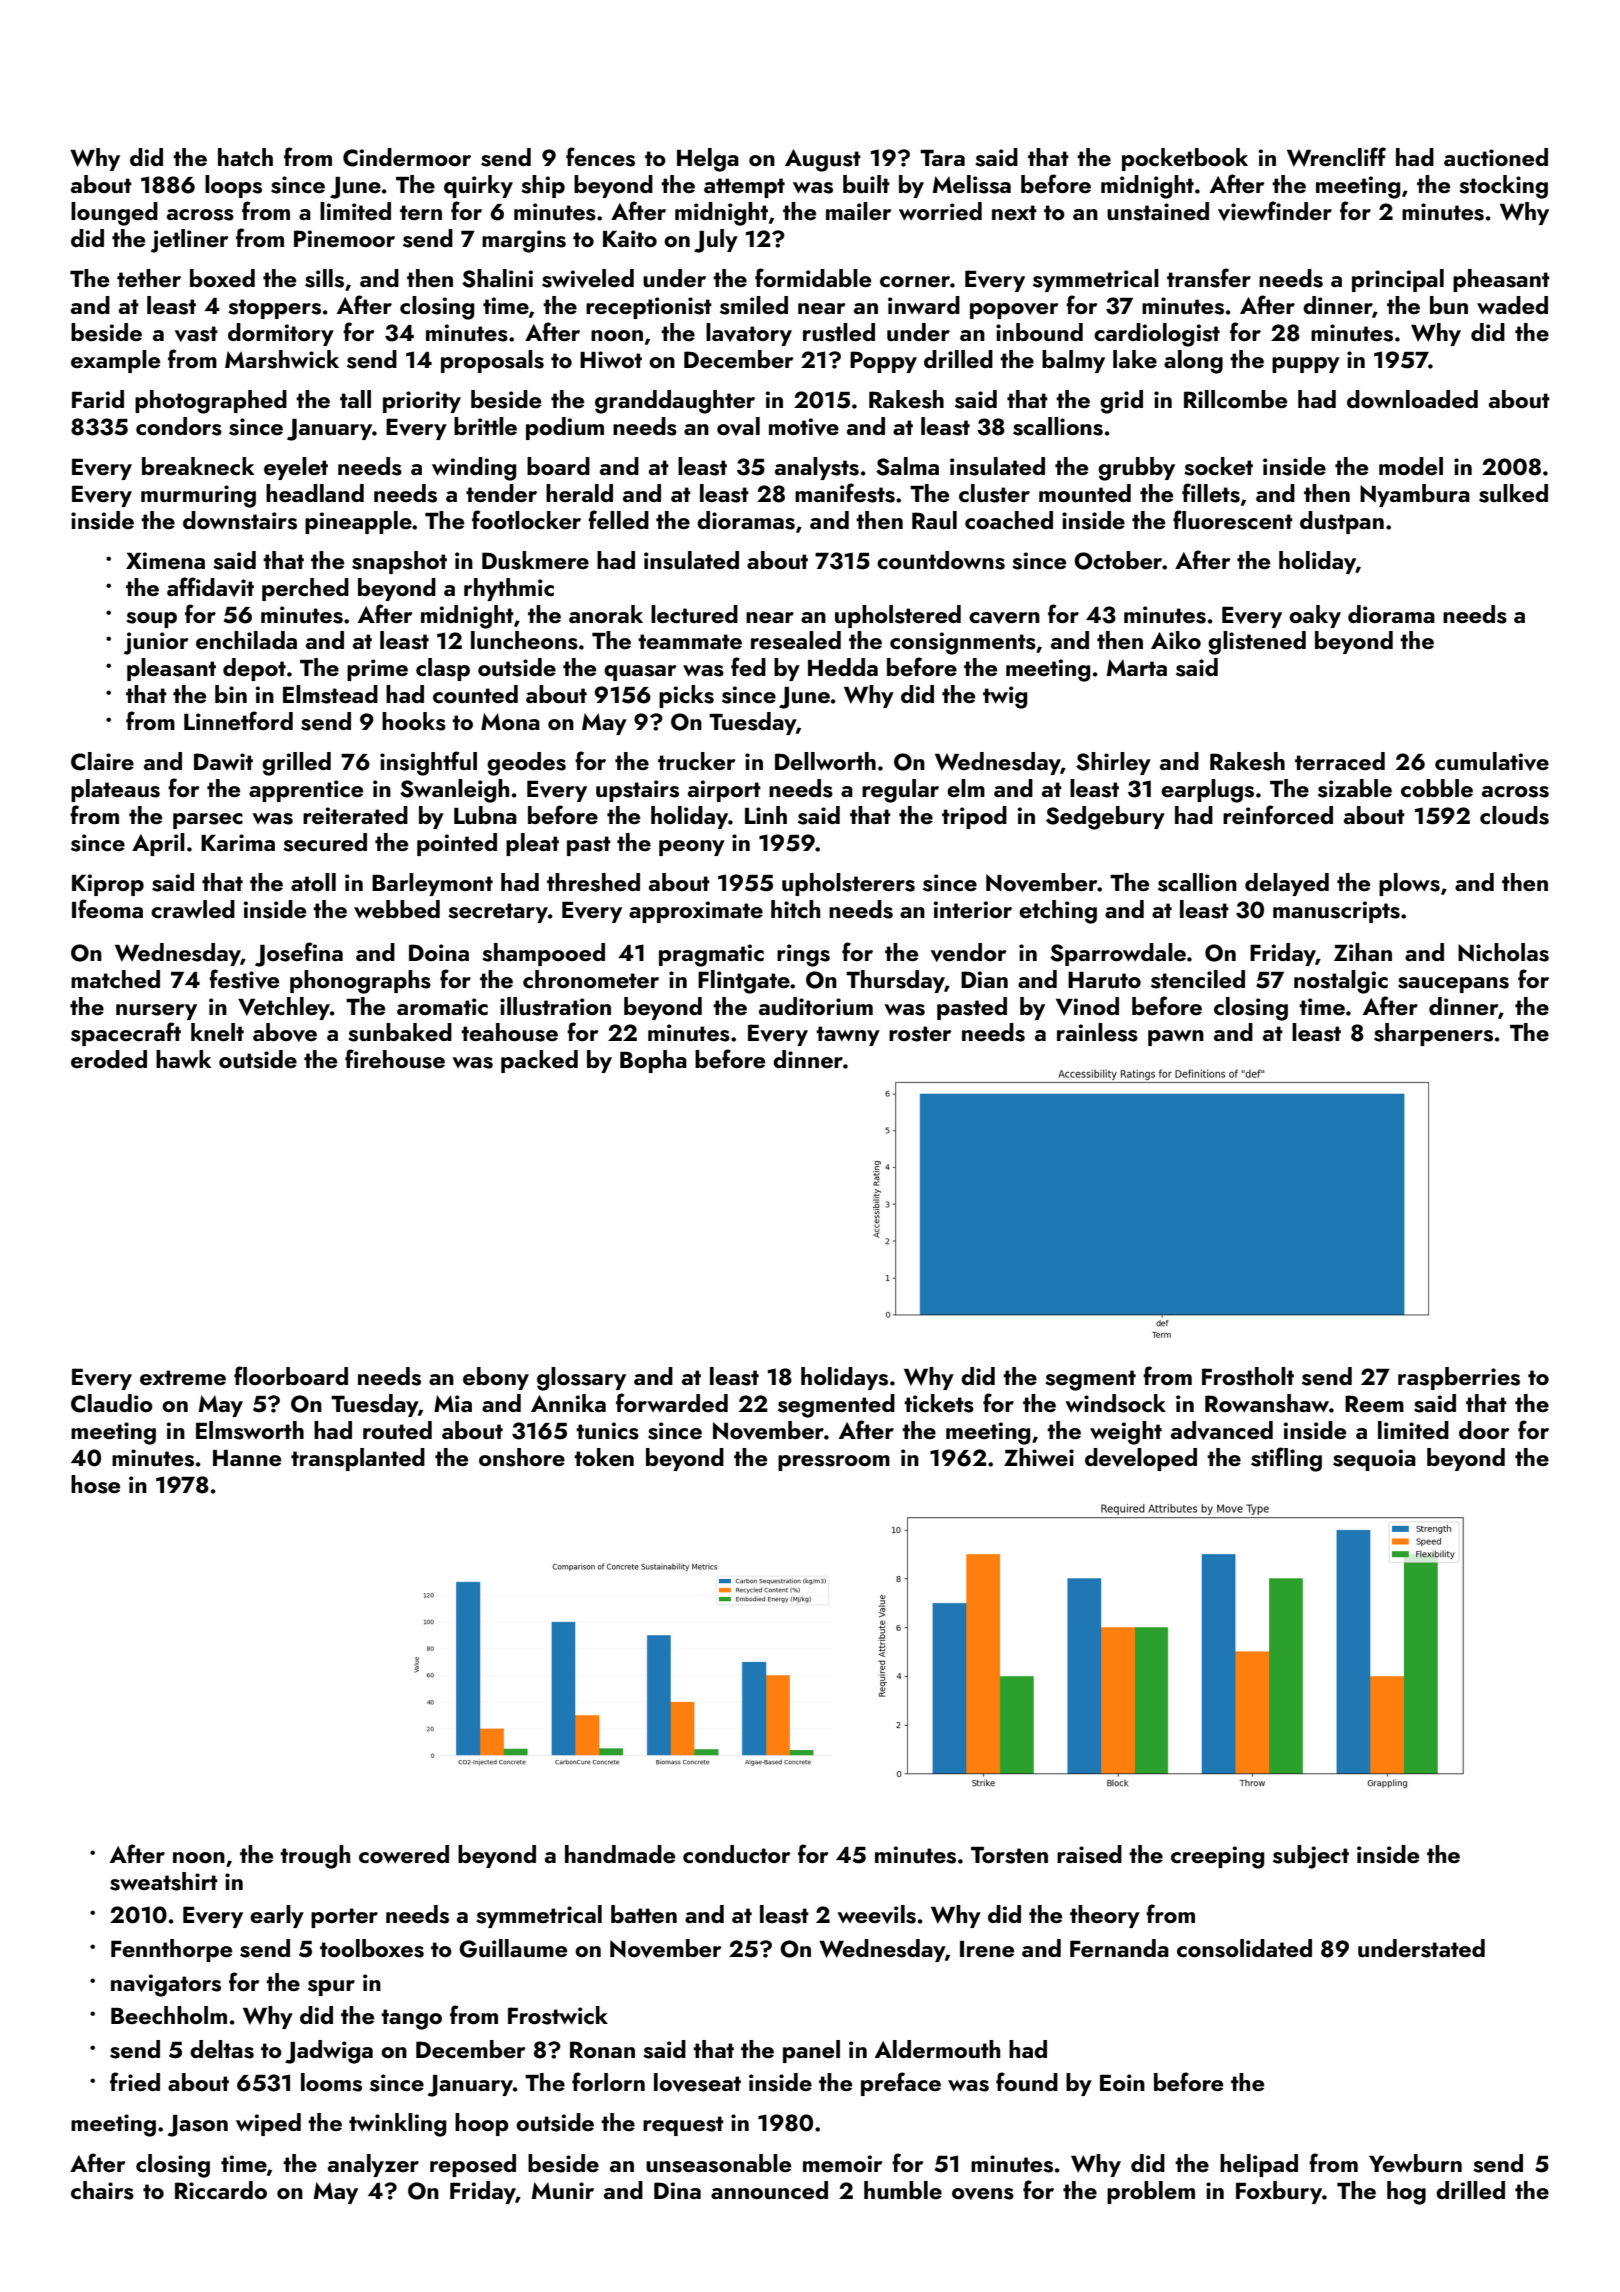 This screenshot has height=2292, width=1620. I want to click on sulked, so click(1513, 493).
